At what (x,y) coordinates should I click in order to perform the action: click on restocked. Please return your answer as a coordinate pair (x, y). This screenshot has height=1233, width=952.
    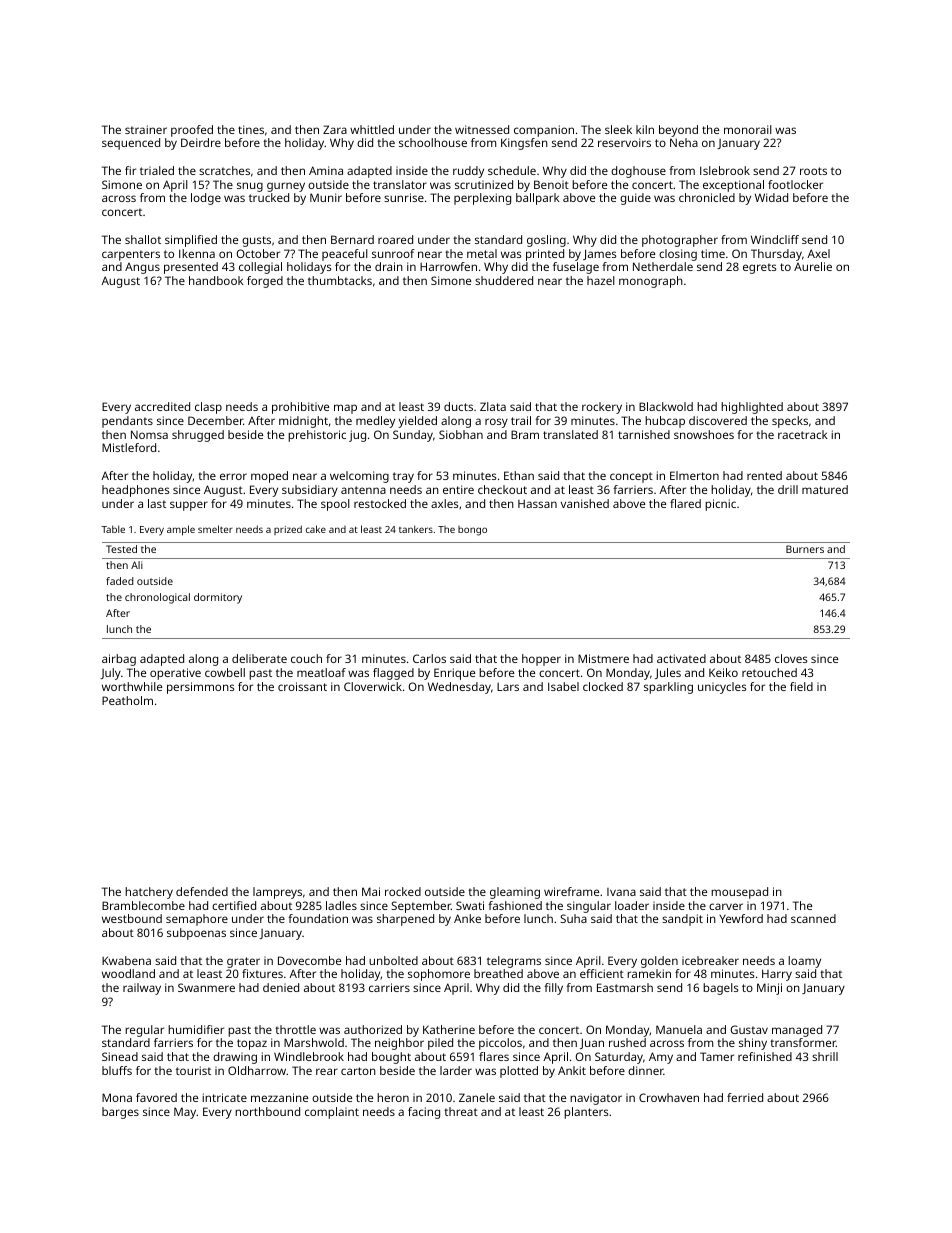
    Looking at the image, I should click on (380, 503).
